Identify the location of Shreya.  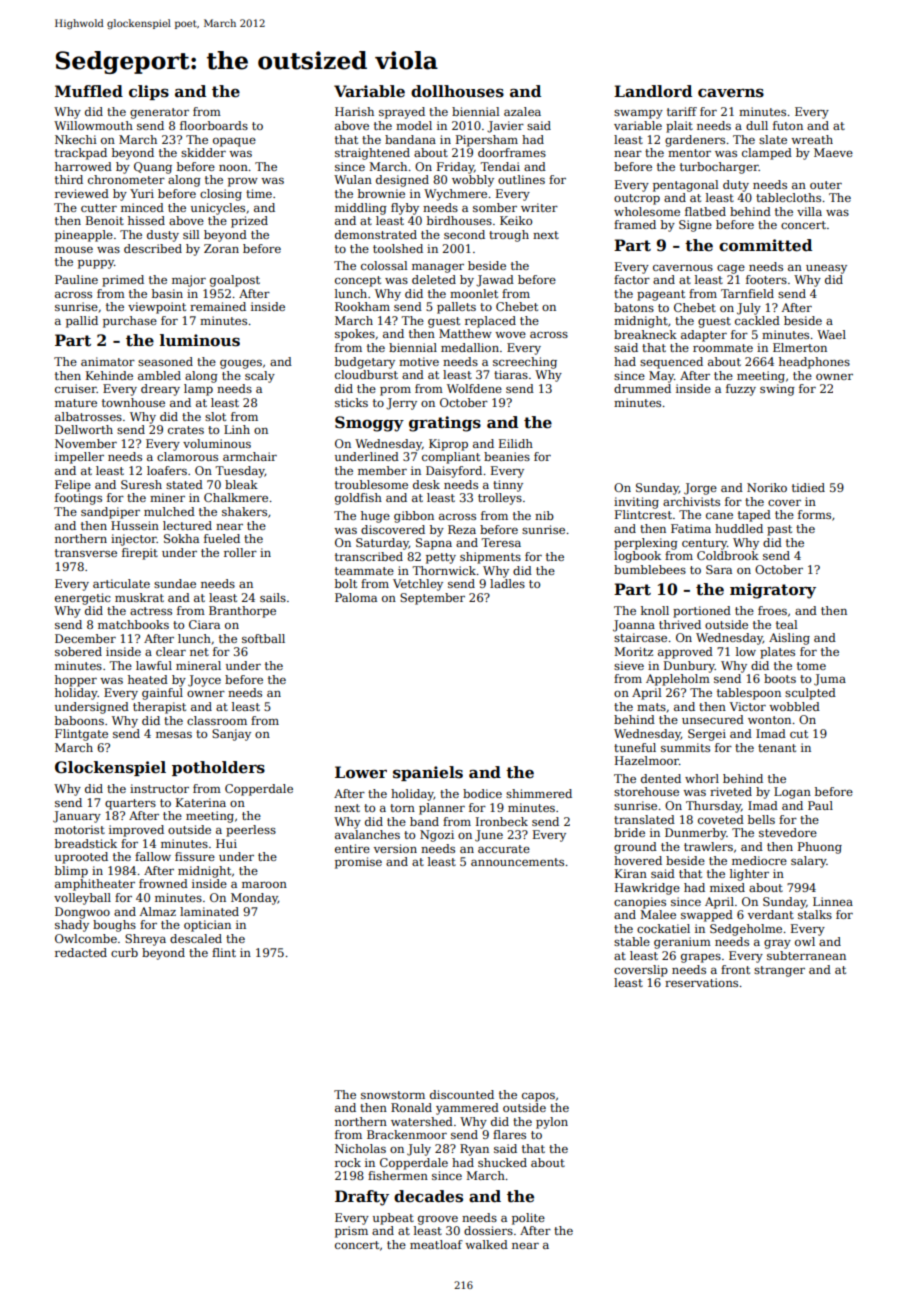
(145, 940).
